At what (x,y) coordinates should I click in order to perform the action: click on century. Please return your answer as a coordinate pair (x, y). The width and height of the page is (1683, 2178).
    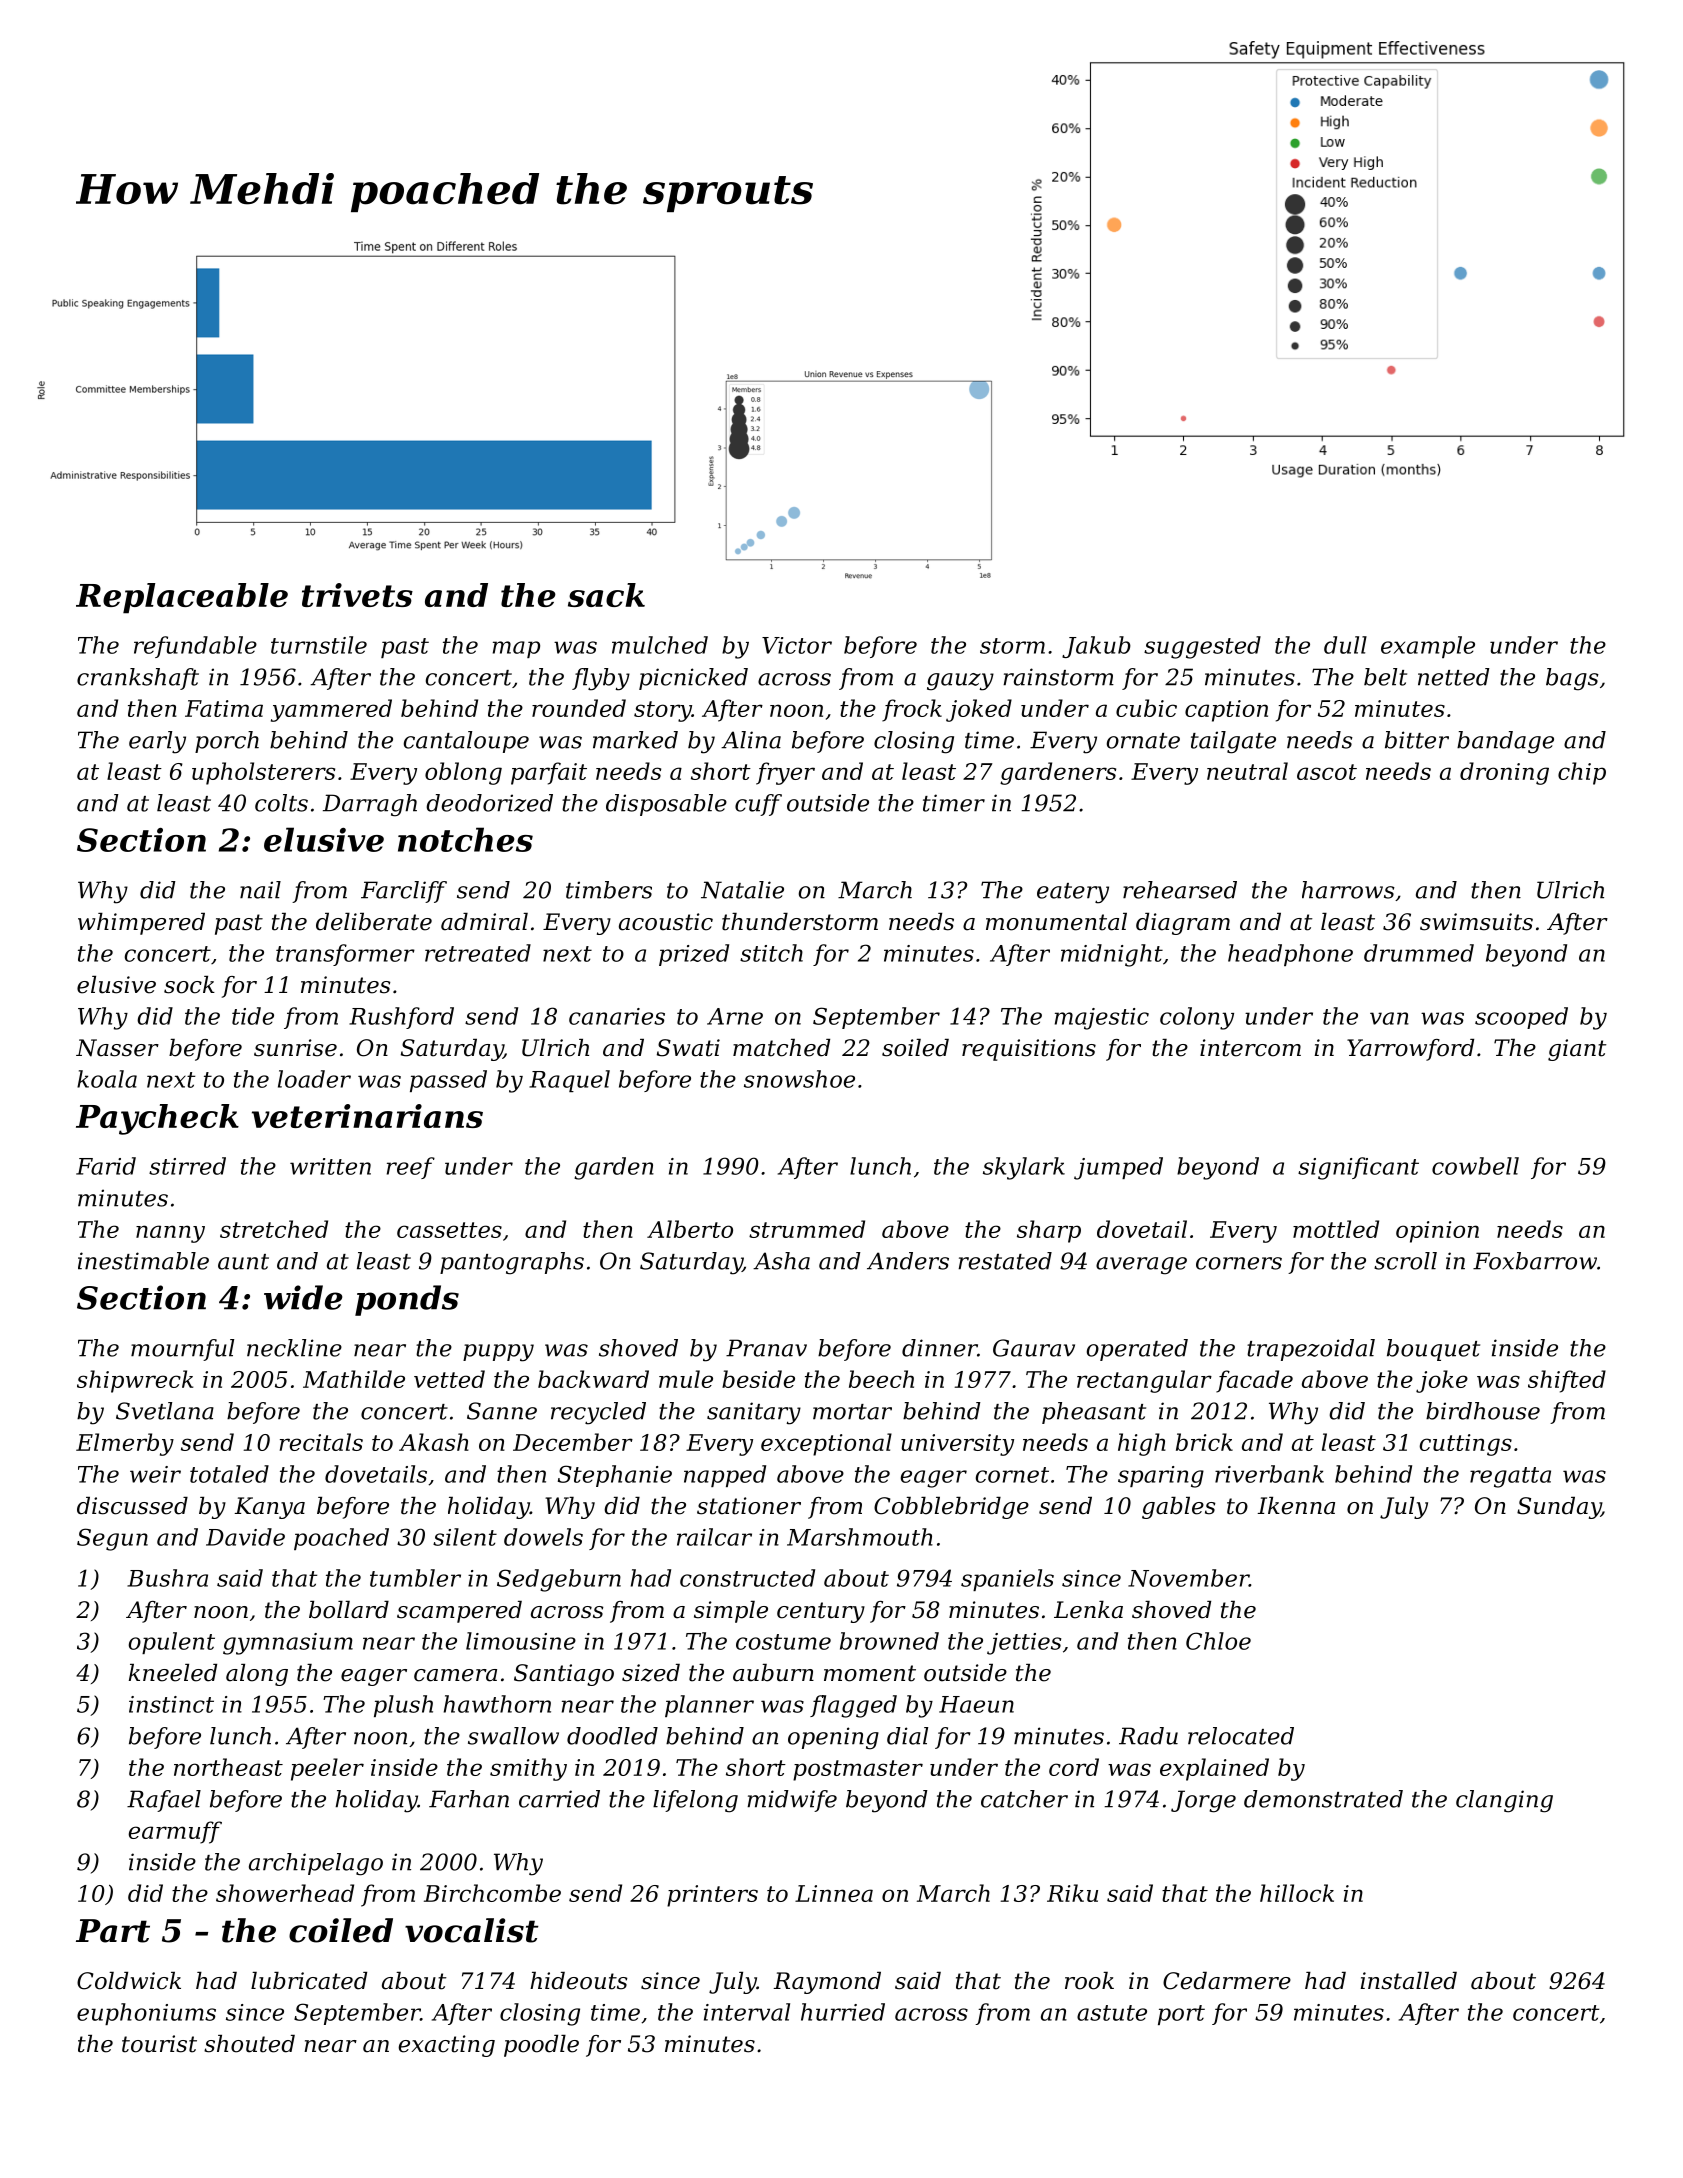
    Looking at the image, I should click on (821, 1612).
